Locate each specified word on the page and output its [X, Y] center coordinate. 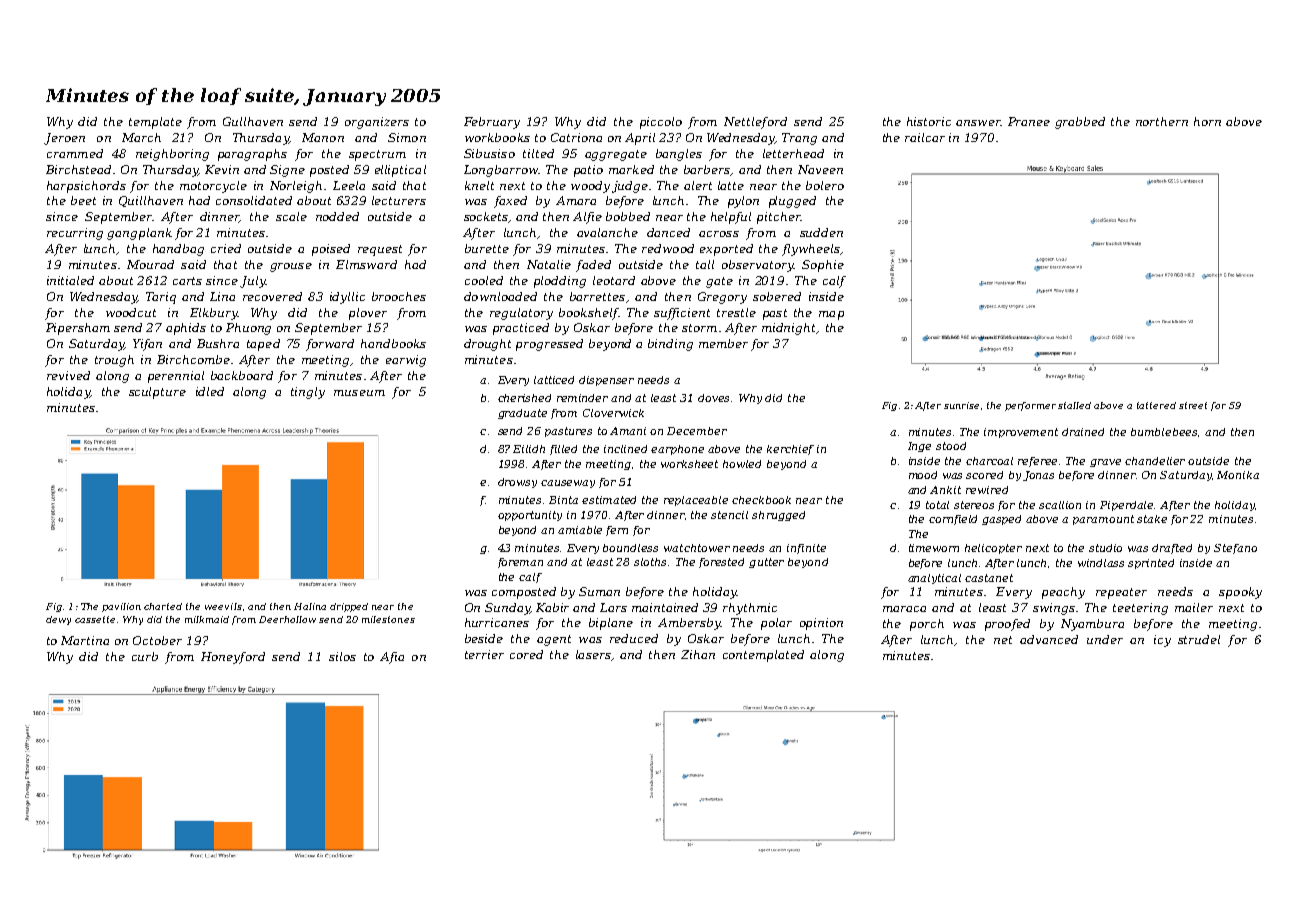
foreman [520, 563]
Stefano [1235, 549]
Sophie [823, 266]
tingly [308, 393]
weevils [223, 606]
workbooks [497, 137]
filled [563, 450]
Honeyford [233, 658]
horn [1207, 121]
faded [593, 266]
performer [1030, 406]
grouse [291, 267]
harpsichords [86, 187]
